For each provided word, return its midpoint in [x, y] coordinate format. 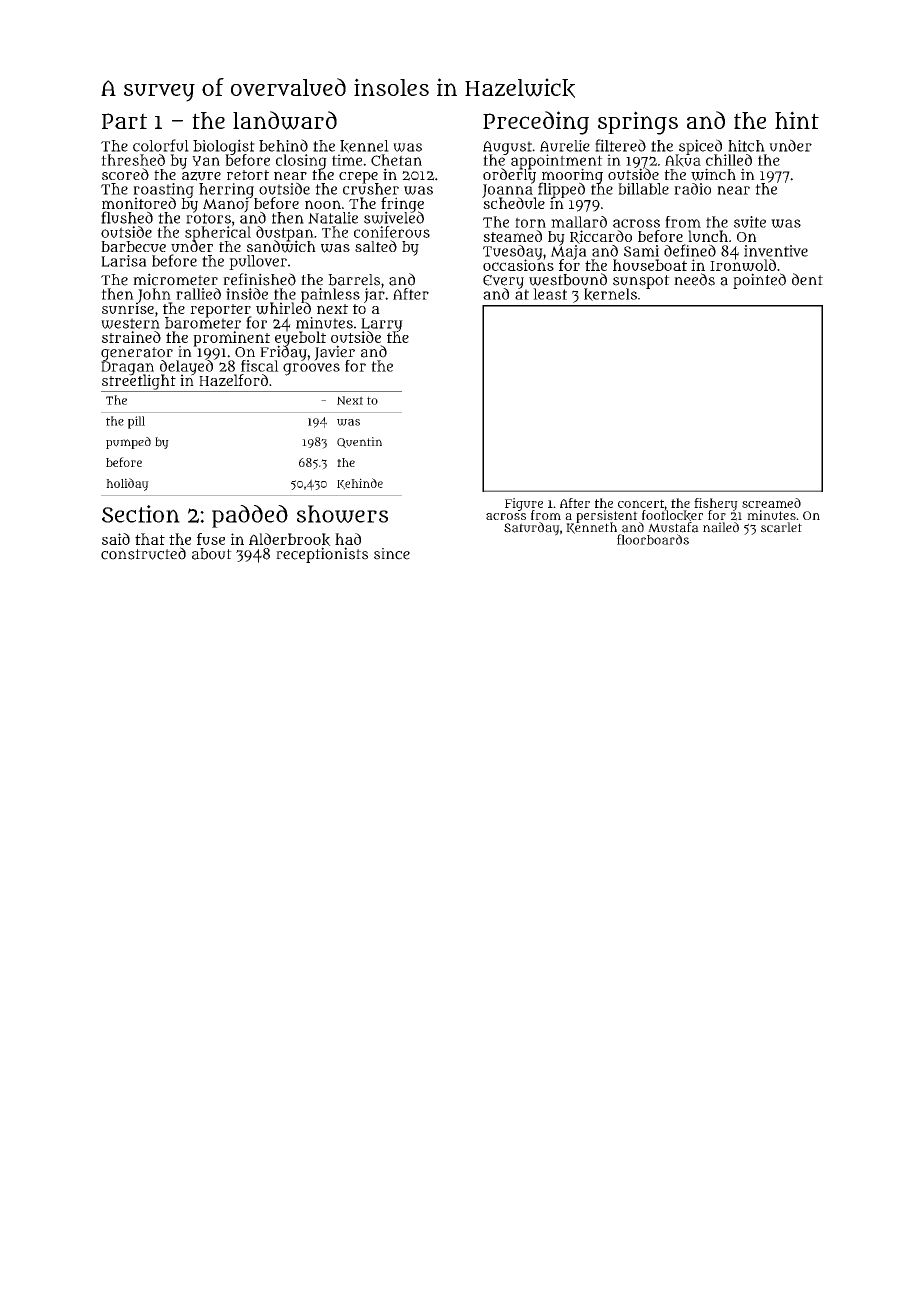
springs [638, 123]
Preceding [536, 123]
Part [124, 121]
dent [807, 279]
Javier [335, 352]
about [212, 554]
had [348, 539]
